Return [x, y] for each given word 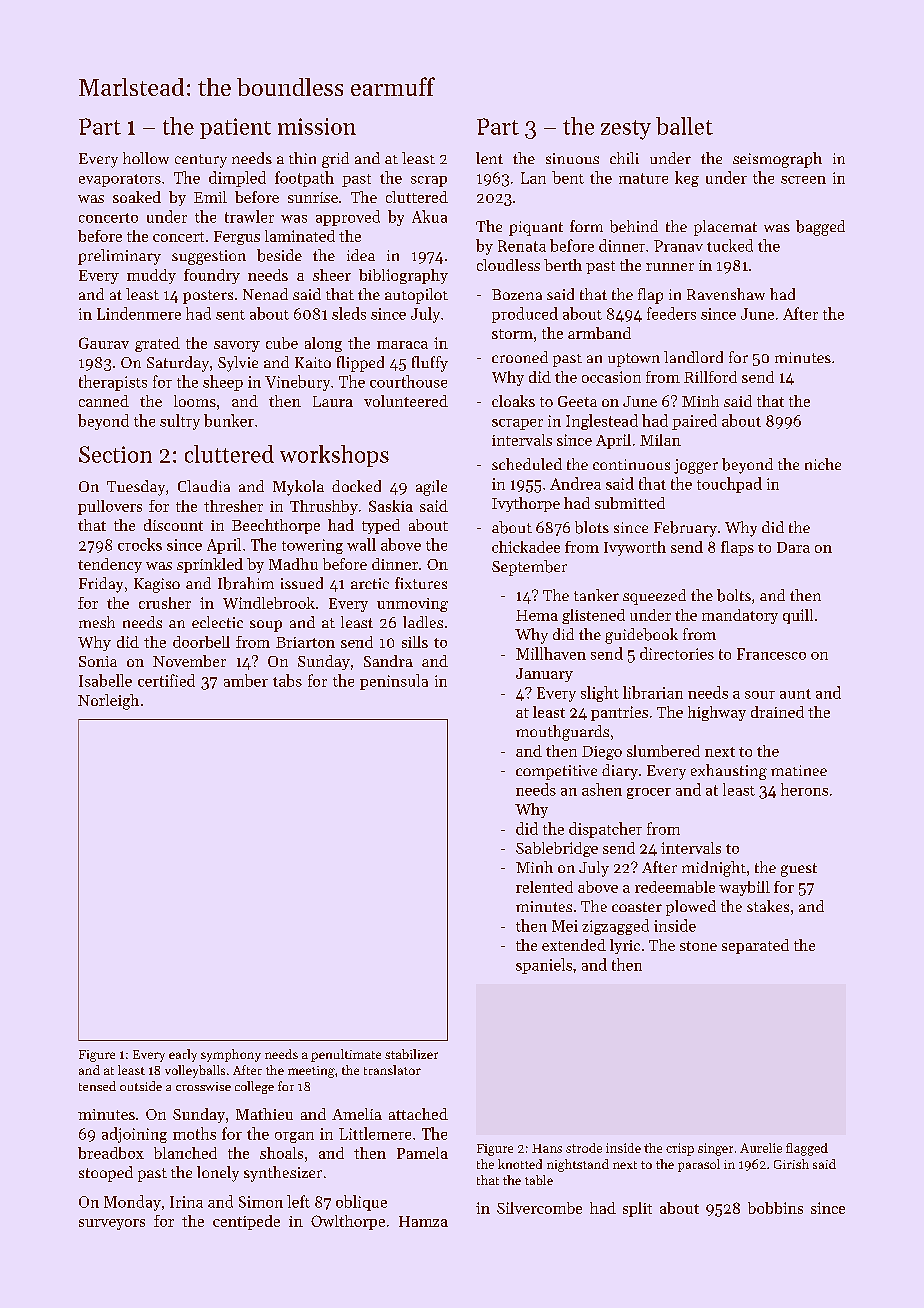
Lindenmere [139, 313]
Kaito [313, 362]
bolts [734, 595]
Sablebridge [557, 849]
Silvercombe [539, 1208]
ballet [684, 126]
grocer [649, 793]
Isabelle [105, 680]
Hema [537, 615]
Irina [186, 1202]
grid [335, 160]
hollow [146, 158]
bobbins [775, 1208]
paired [694, 422]
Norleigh [108, 702]
